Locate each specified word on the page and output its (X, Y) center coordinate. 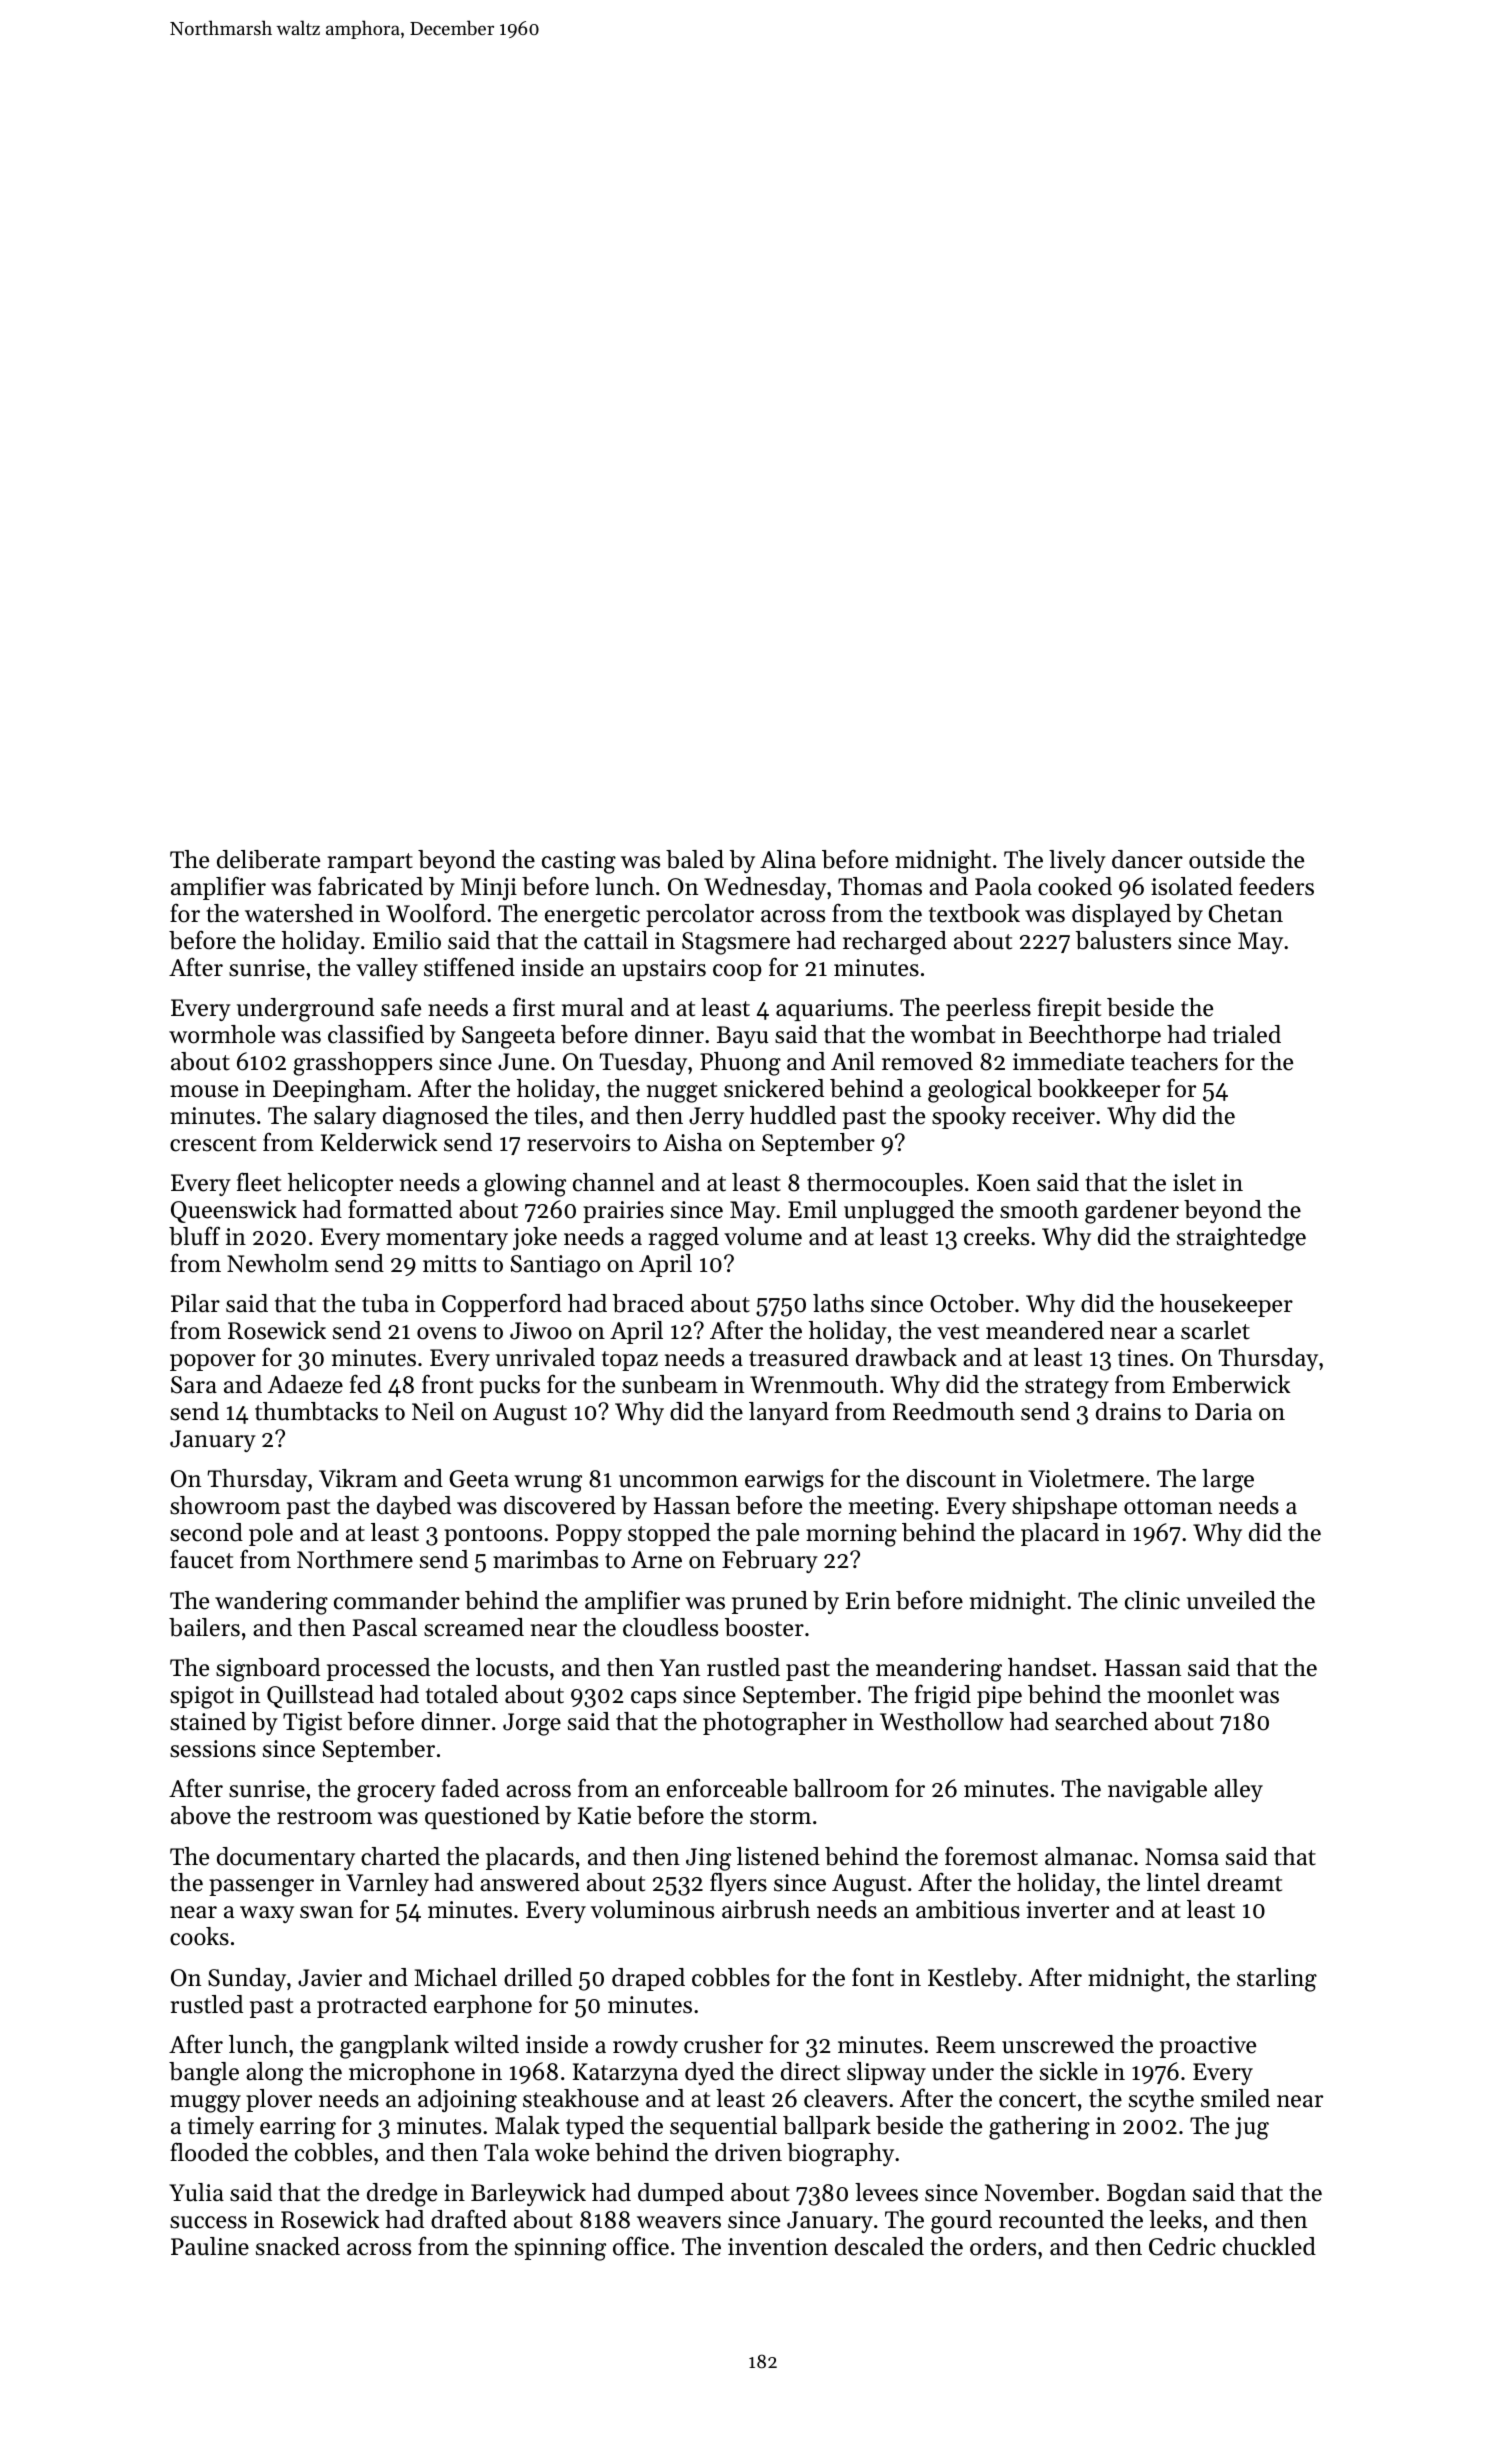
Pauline (210, 2246)
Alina (788, 859)
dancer (1147, 859)
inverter (1068, 1910)
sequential (723, 2127)
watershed (299, 913)
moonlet (1190, 1694)
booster (764, 1627)
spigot (202, 1697)
